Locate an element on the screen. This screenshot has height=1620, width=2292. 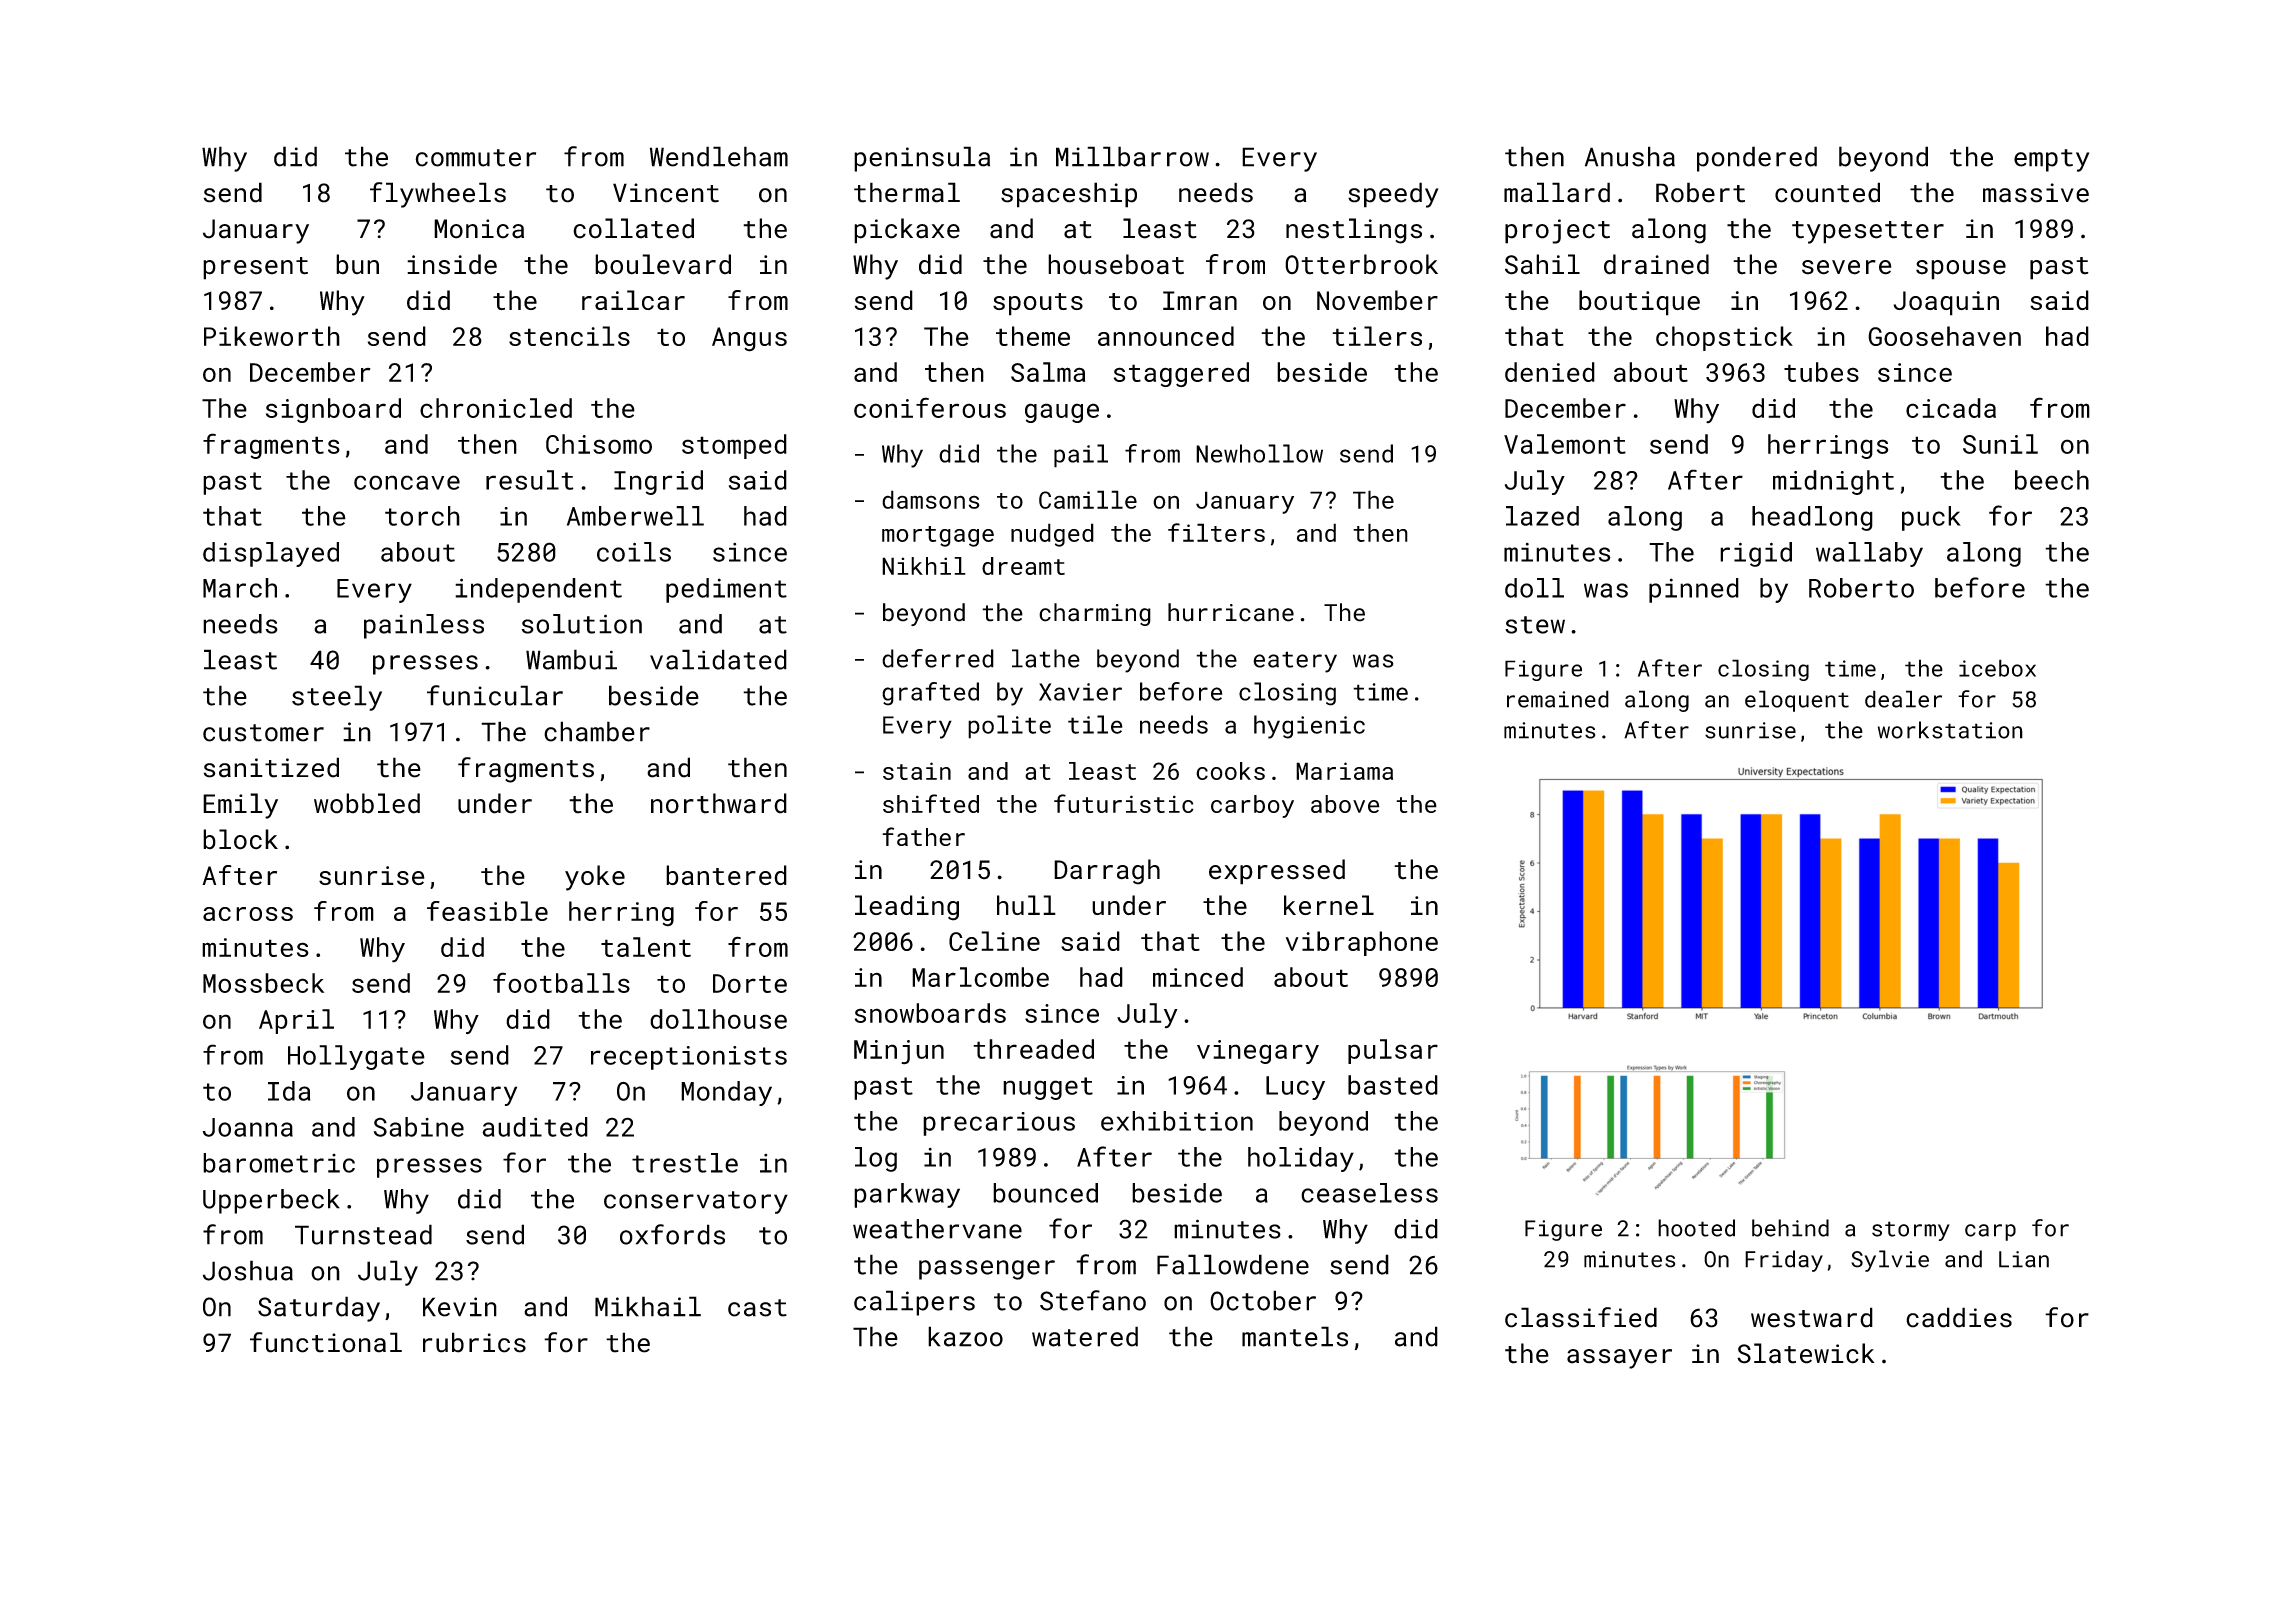
pondered is located at coordinates (1757, 159).
